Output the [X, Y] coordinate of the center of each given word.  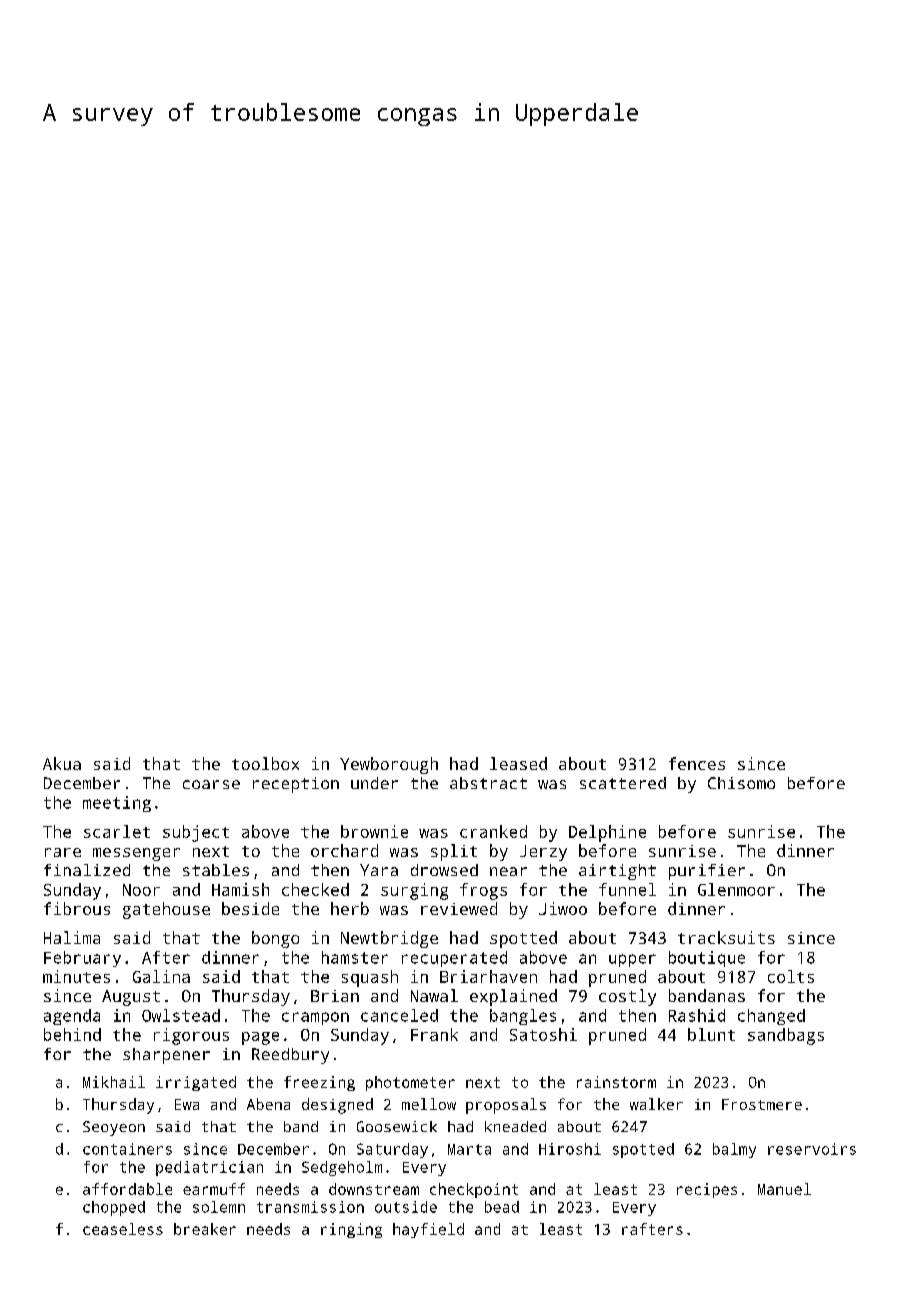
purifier [707, 872]
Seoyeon [114, 1128]
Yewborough [389, 765]
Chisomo [741, 783]
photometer [410, 1083]
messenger [136, 854]
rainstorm [616, 1082]
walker [656, 1104]
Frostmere [762, 1104]
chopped [114, 1208]
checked [315, 889]
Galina [161, 976]
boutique [707, 959]
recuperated [454, 959]
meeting [117, 804]
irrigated [196, 1083]
